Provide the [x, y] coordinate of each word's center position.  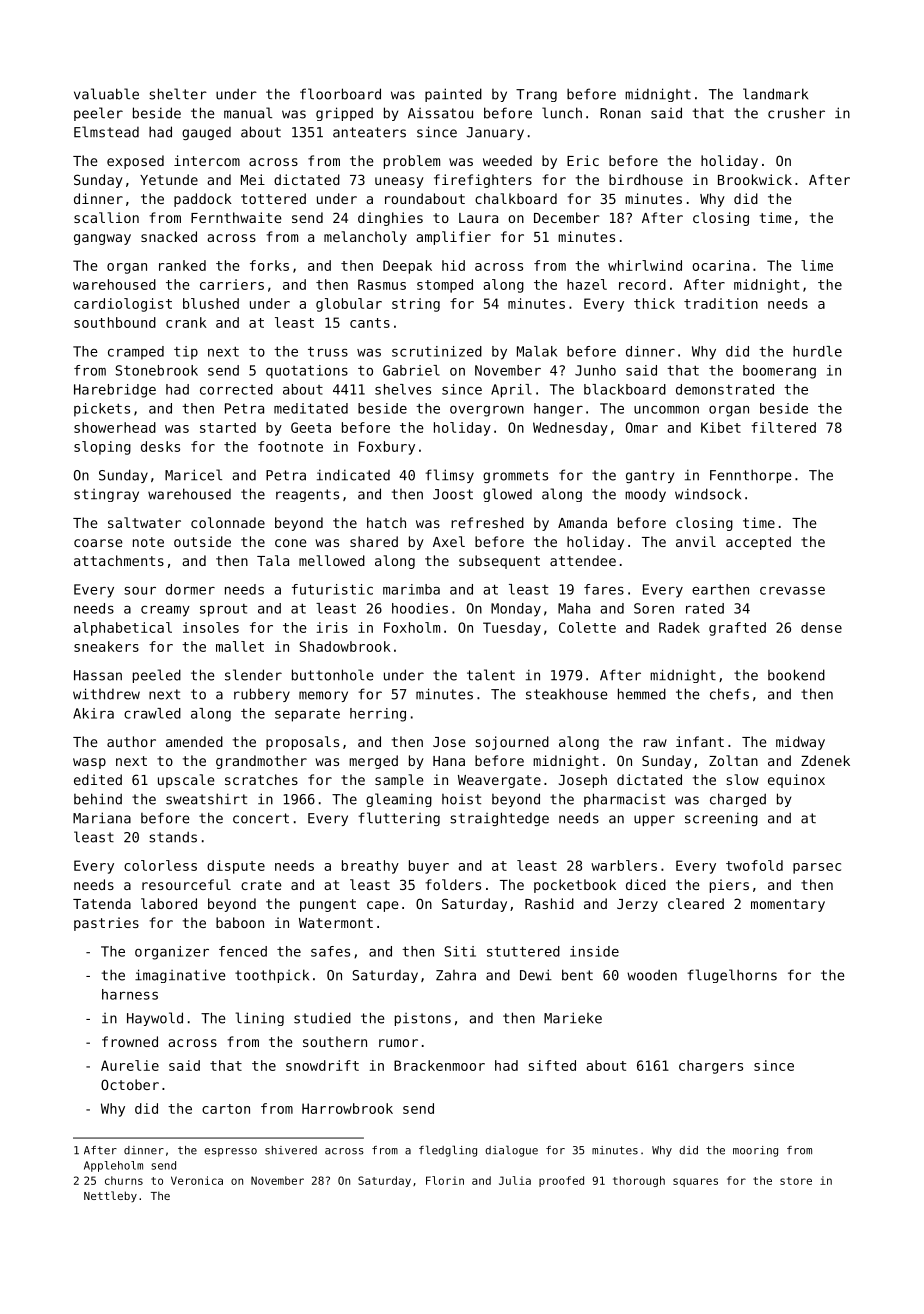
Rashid [549, 903]
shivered [291, 1150]
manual [248, 113]
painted [453, 95]
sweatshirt [206, 799]
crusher [796, 113]
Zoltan [733, 760]
